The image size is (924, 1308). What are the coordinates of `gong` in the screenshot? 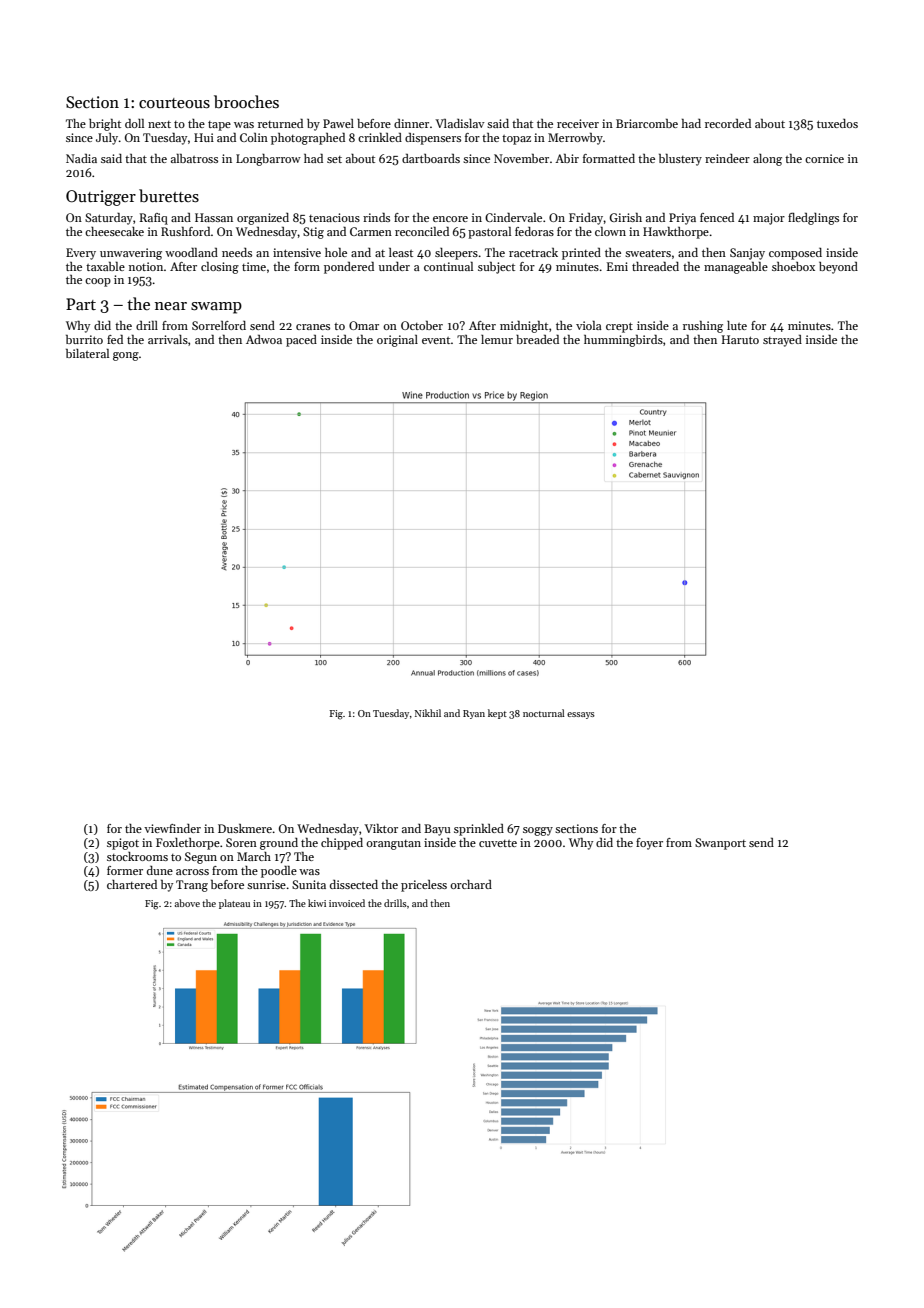 It's located at (126, 356).
